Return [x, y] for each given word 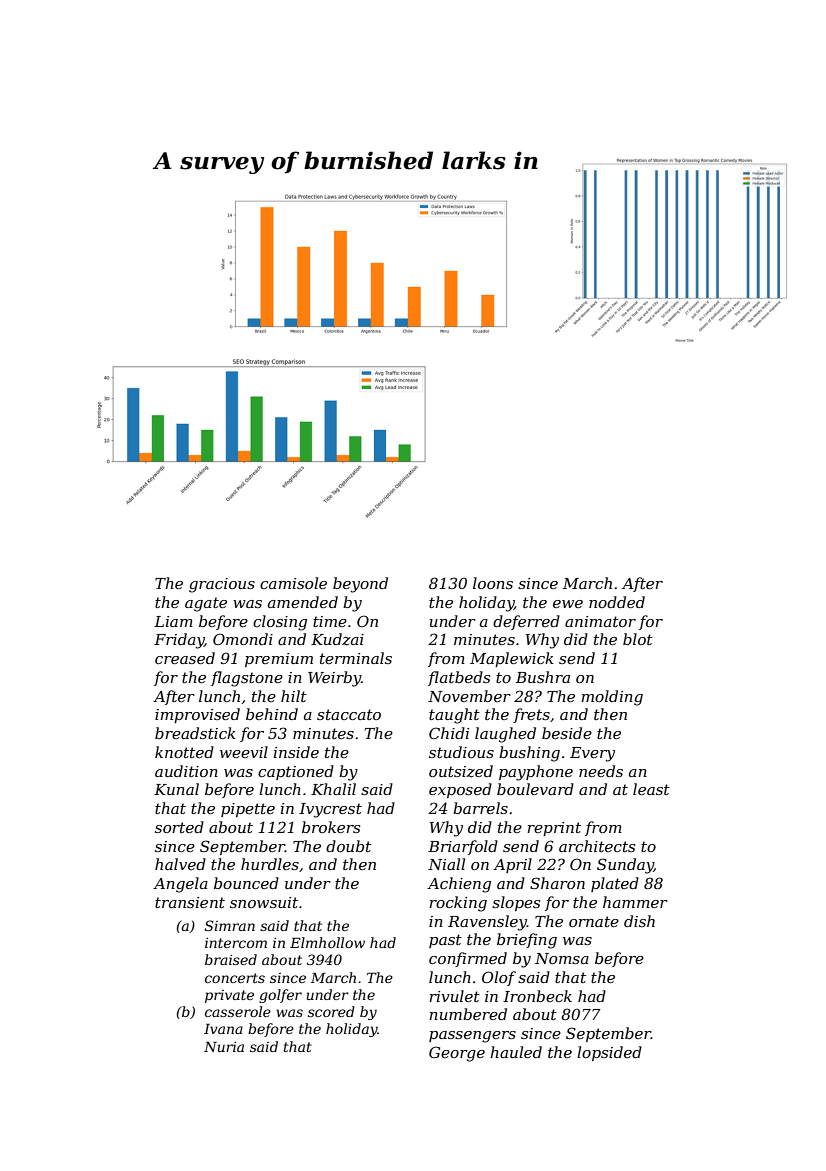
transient [190, 902]
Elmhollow [327, 942]
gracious [222, 585]
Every [592, 754]
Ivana [223, 1028]
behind [272, 714]
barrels [480, 808]
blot [638, 639]
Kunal [176, 789]
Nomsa [562, 958]
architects [597, 846]
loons [493, 583]
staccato [349, 714]
